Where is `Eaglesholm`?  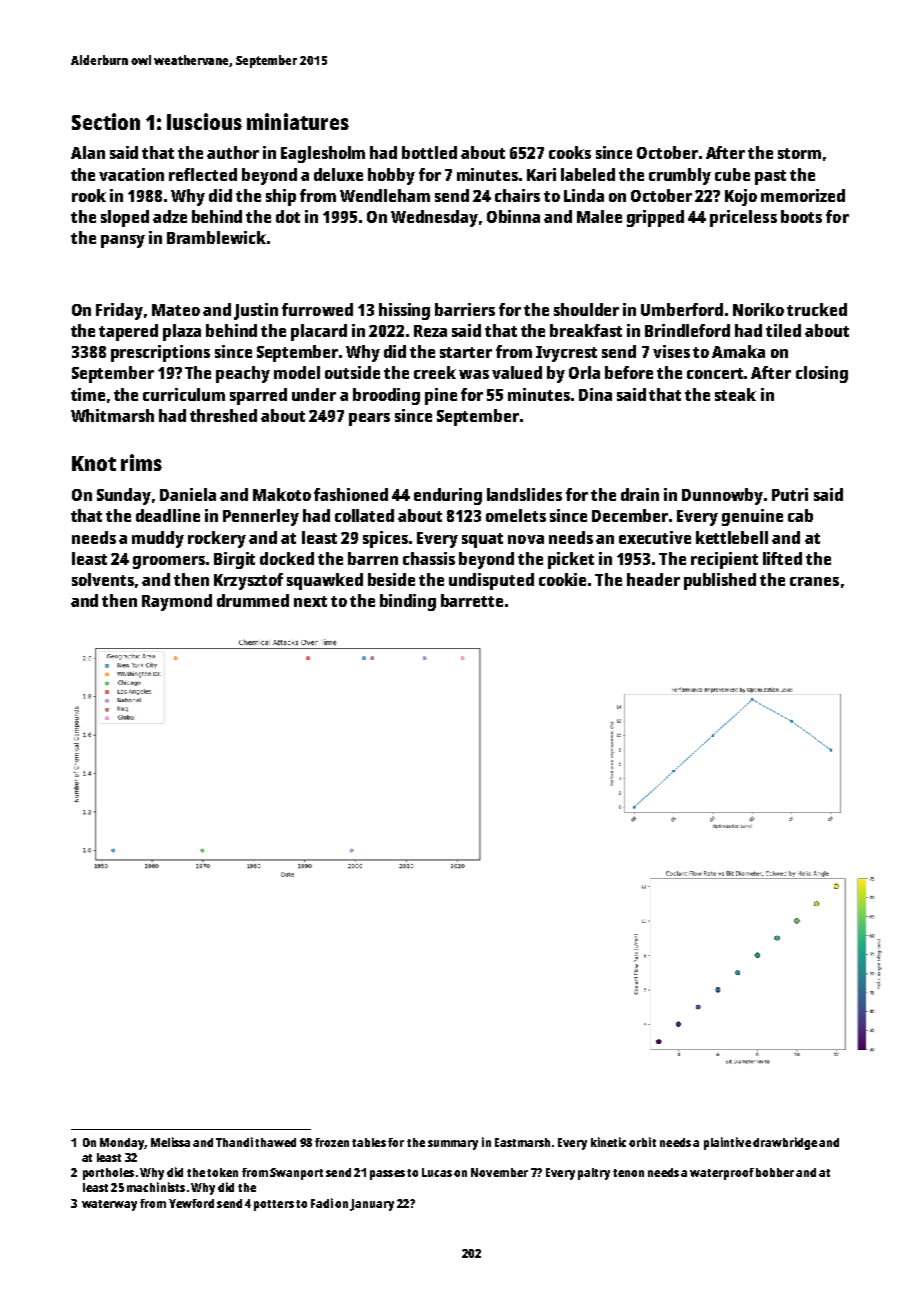 Eaglesholm is located at coordinates (323, 154).
